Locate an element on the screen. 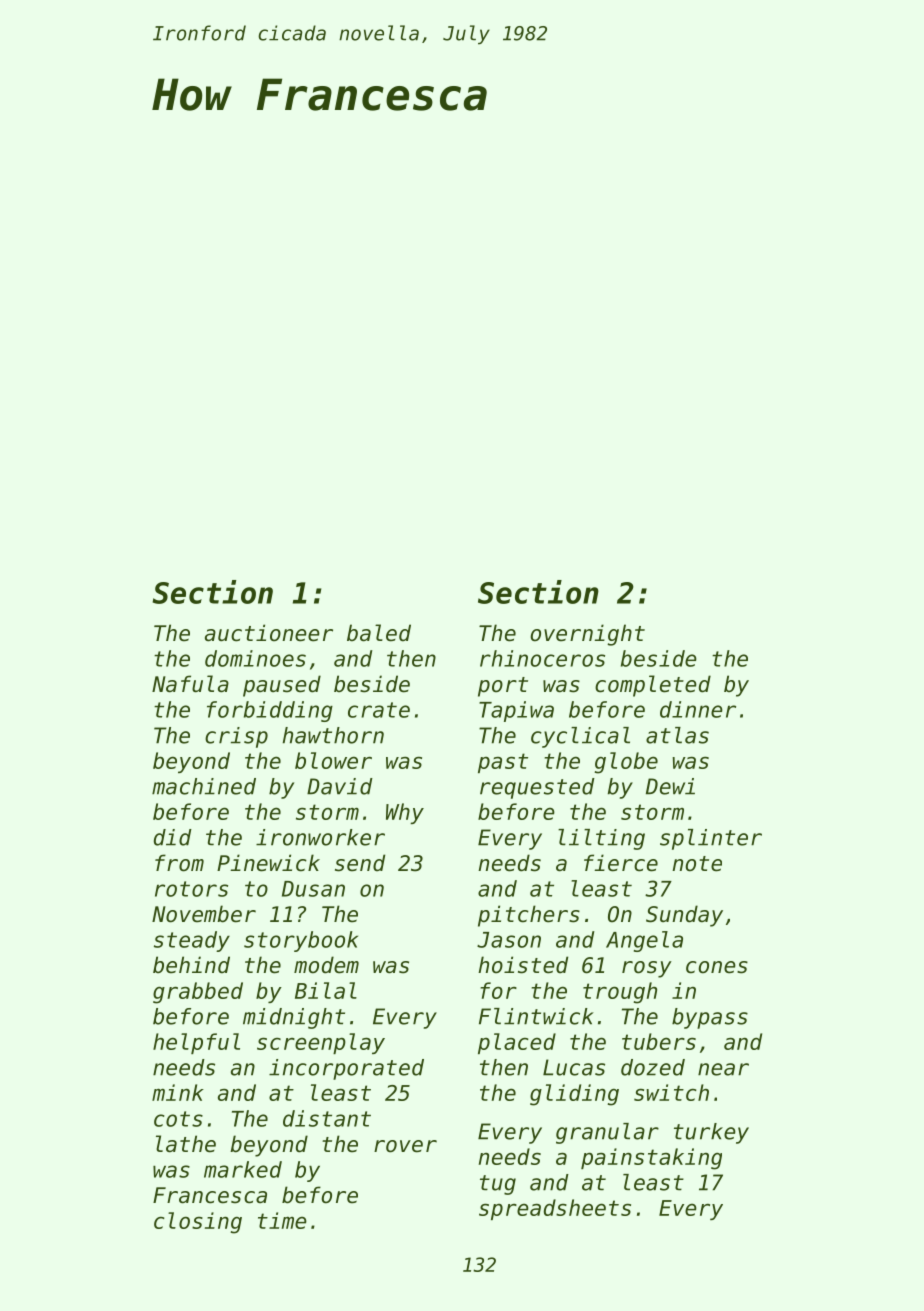  painstaking is located at coordinates (651, 1159).
